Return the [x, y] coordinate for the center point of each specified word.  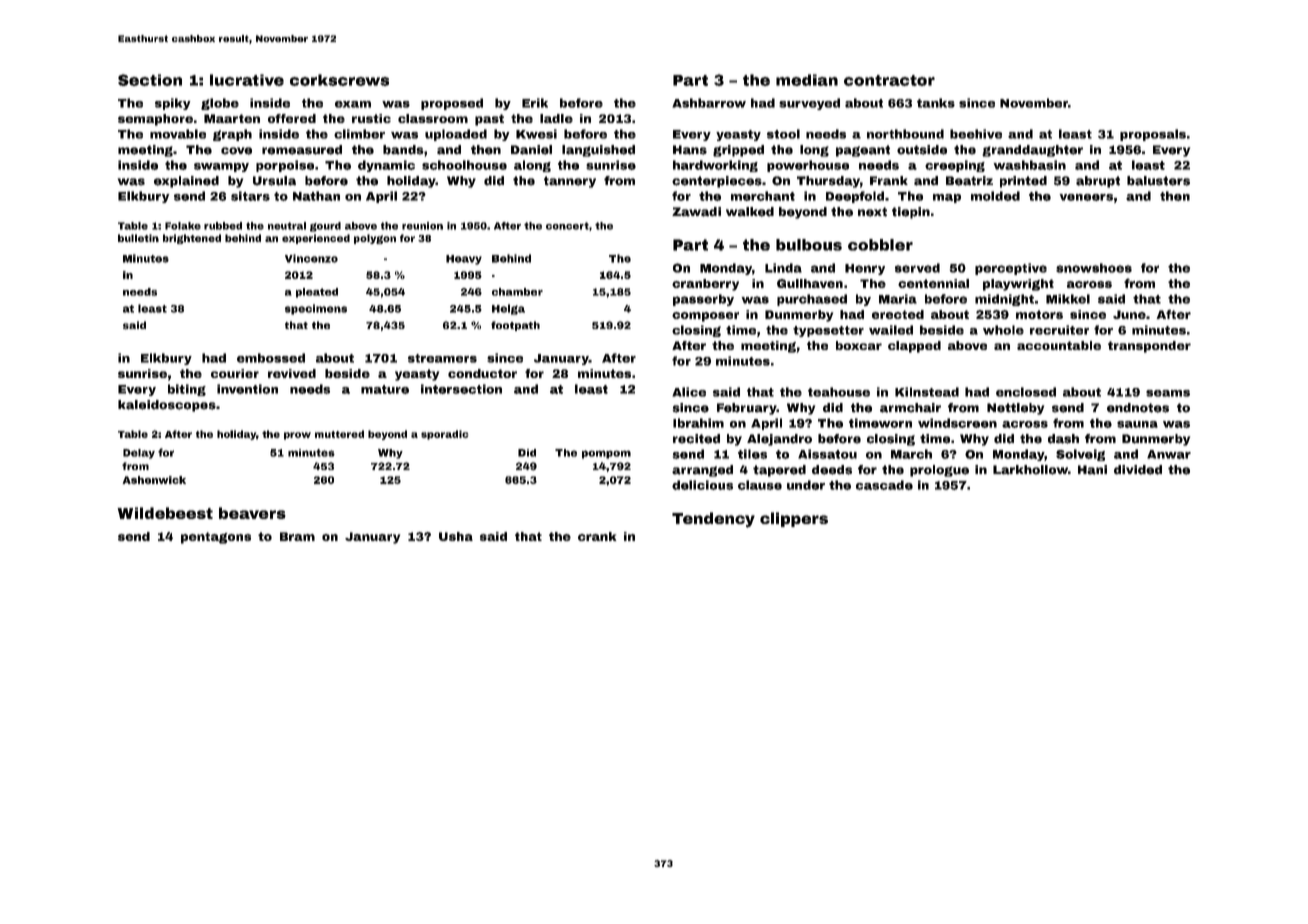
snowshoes [1094, 268]
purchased [812, 300]
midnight [1004, 300]
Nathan [316, 196]
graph [232, 135]
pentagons [216, 538]
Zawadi [696, 212]
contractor [889, 80]
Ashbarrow [709, 103]
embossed [271, 358]
